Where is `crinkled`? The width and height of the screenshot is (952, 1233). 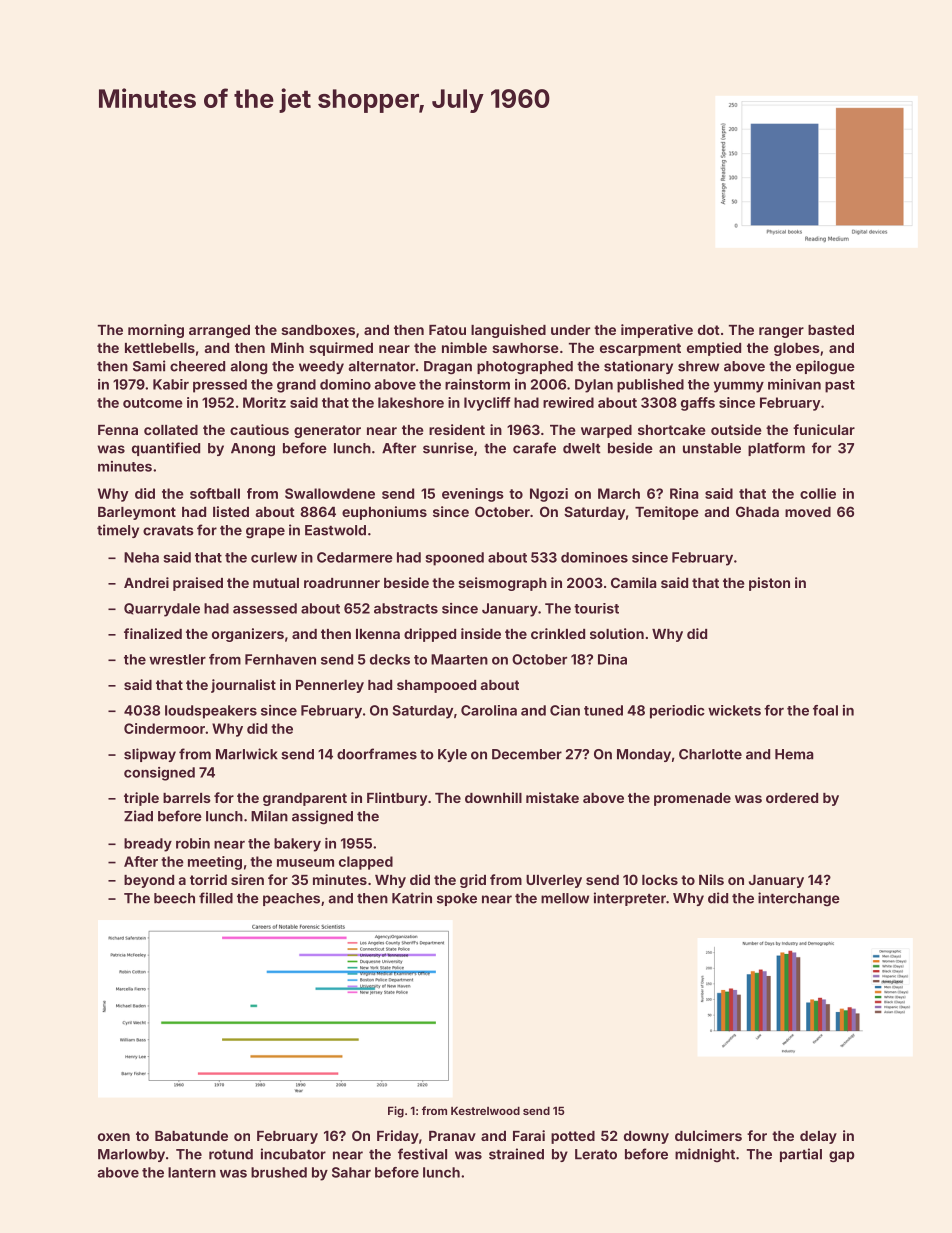
crinkled is located at coordinates (558, 633).
